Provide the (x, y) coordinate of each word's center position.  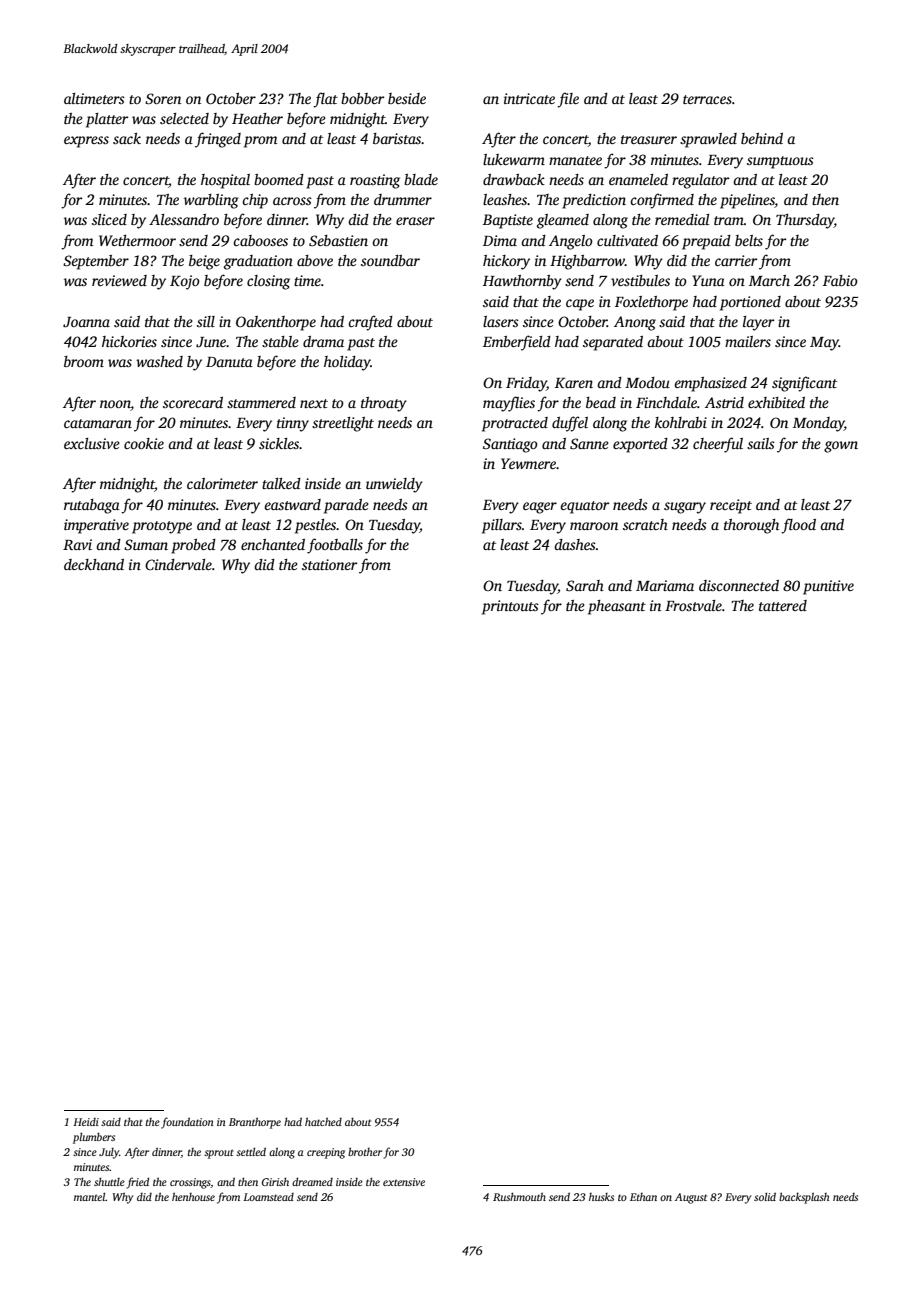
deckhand (94, 564)
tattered (783, 605)
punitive (828, 587)
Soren (163, 98)
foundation (187, 1123)
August (691, 1198)
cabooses (260, 240)
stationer (329, 564)
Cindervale (178, 564)
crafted (370, 323)
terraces (707, 99)
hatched (323, 1121)
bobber (362, 98)
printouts (510, 607)
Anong (635, 323)
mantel (90, 1197)
